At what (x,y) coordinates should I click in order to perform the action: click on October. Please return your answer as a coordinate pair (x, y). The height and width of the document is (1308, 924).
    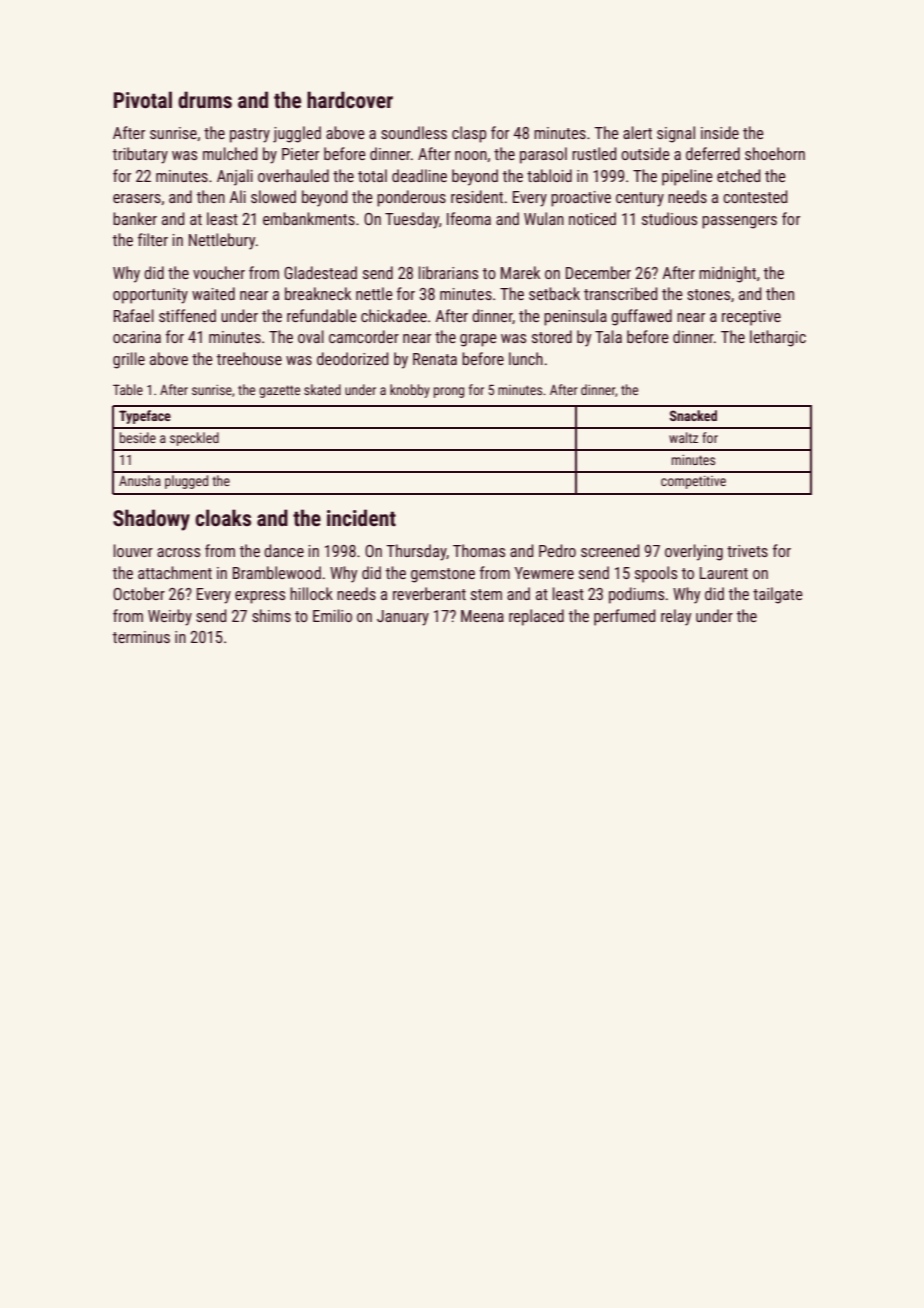
    Looking at the image, I should click on (139, 593).
